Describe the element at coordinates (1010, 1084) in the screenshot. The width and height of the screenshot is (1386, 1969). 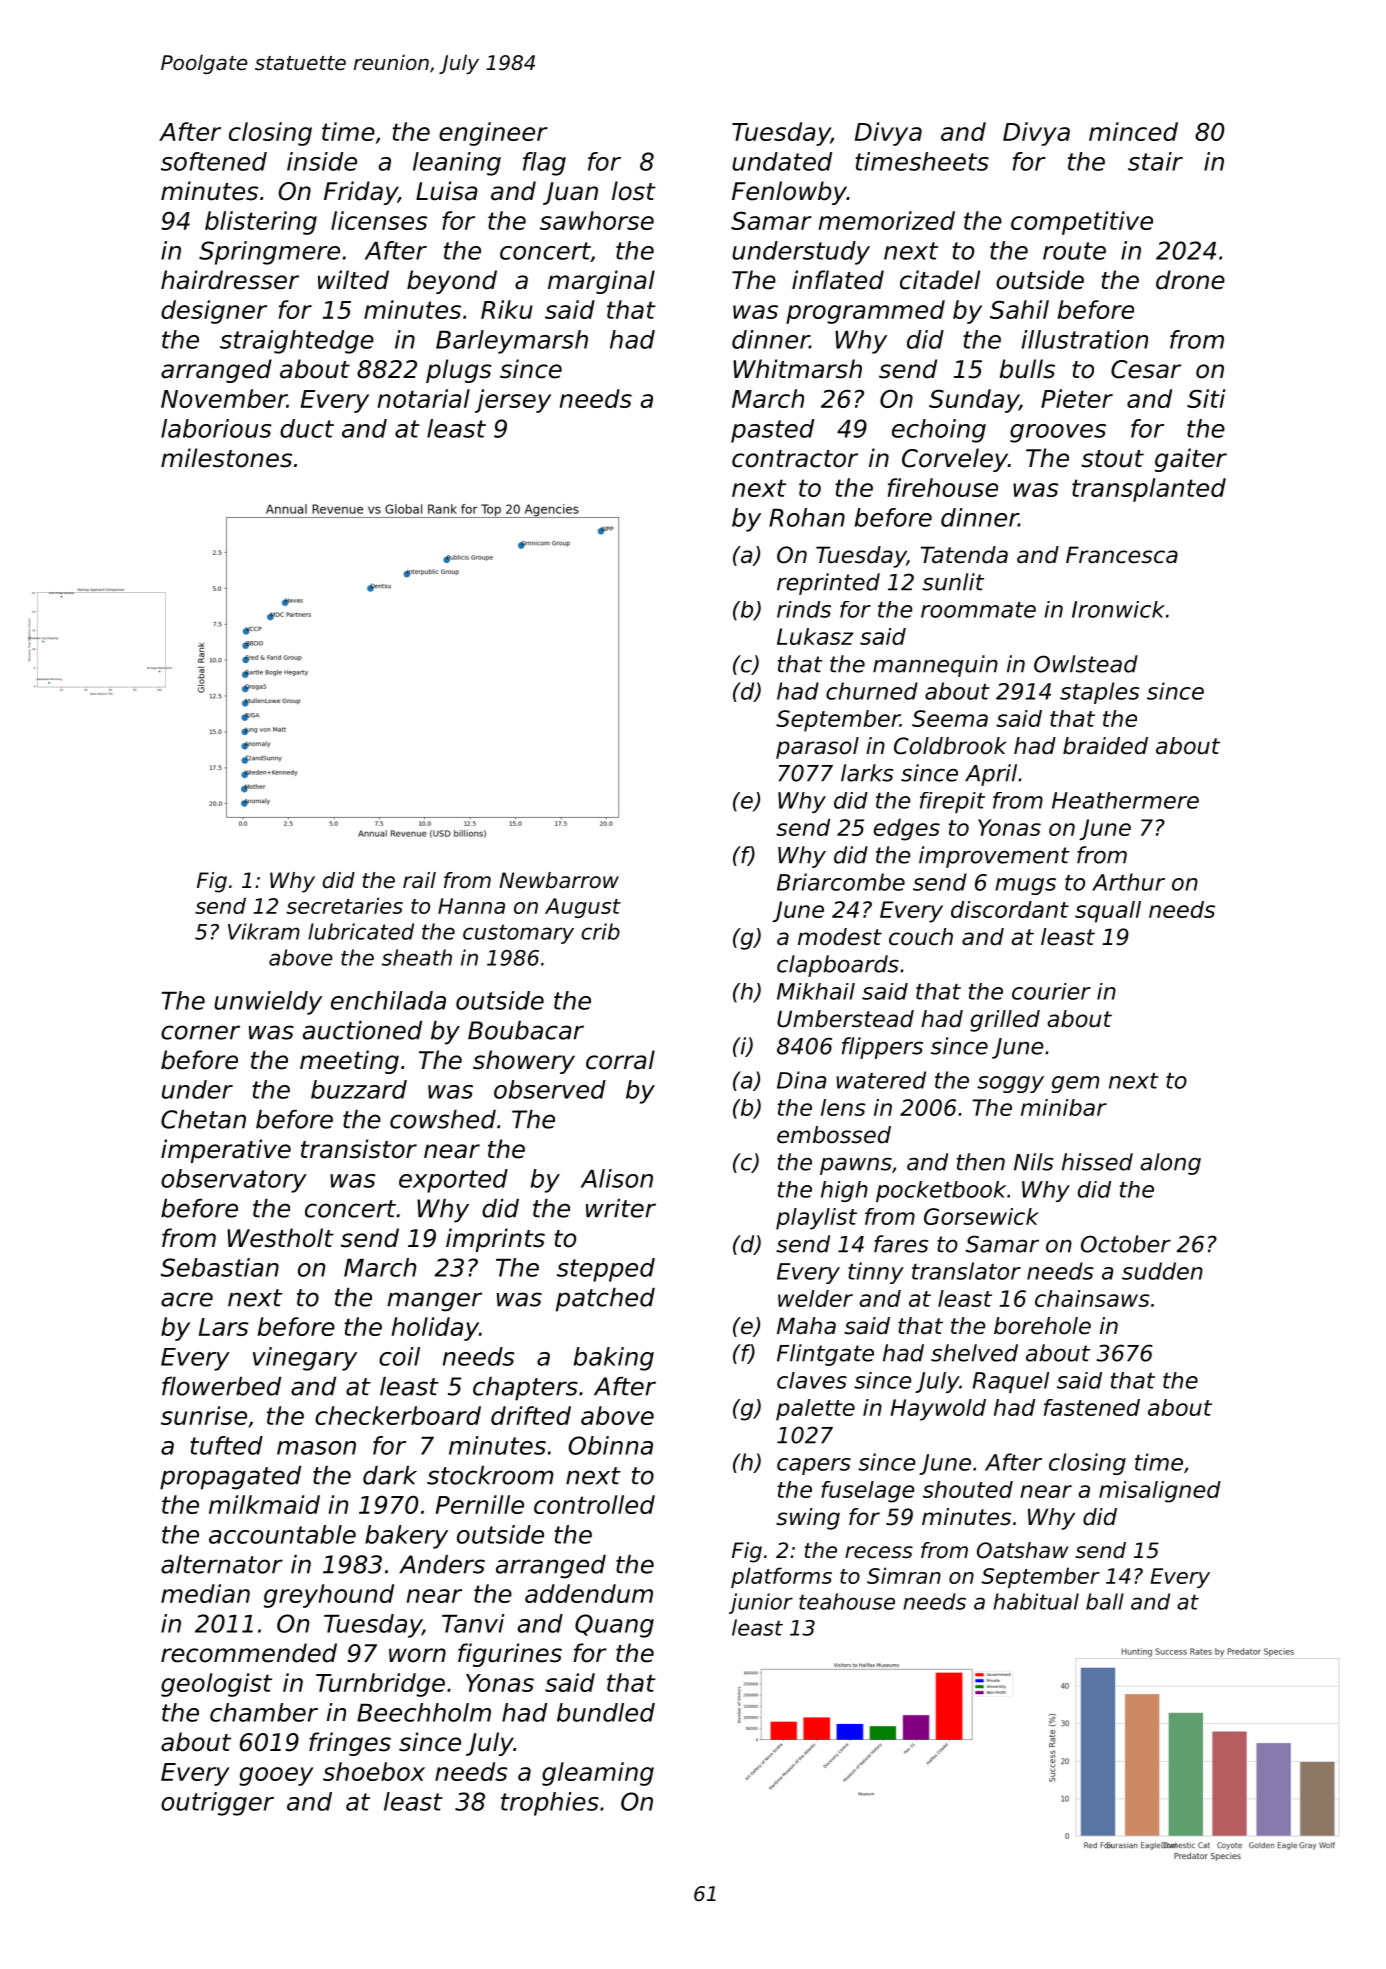
I see `soggy` at that location.
